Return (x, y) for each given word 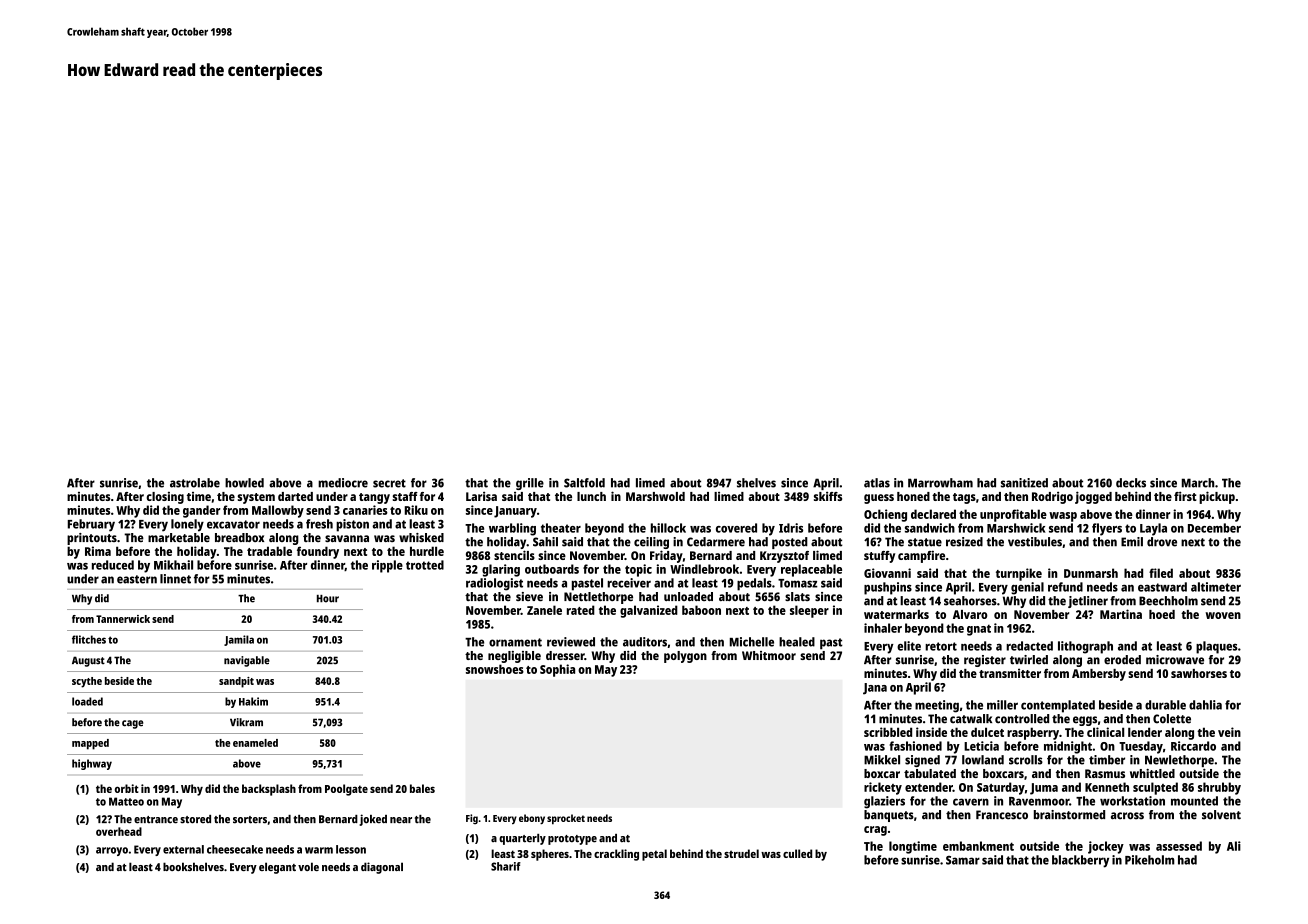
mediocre (343, 483)
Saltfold (584, 483)
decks (1131, 483)
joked (373, 820)
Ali (1234, 846)
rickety (883, 788)
